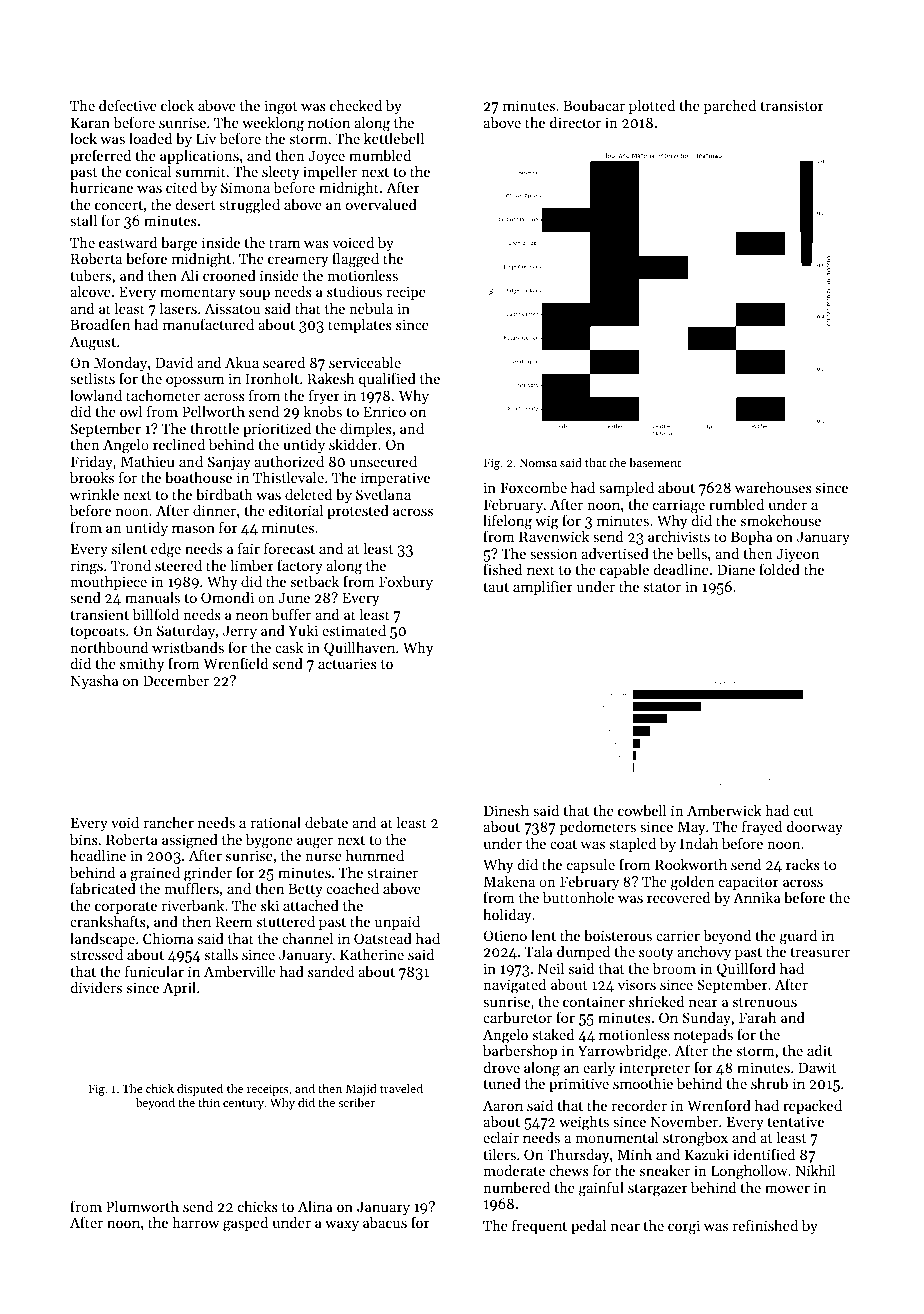 Image resolution: width=924 pixels, height=1314 pixels. Describe the element at coordinates (142, 665) in the document. I see `smithy` at that location.
